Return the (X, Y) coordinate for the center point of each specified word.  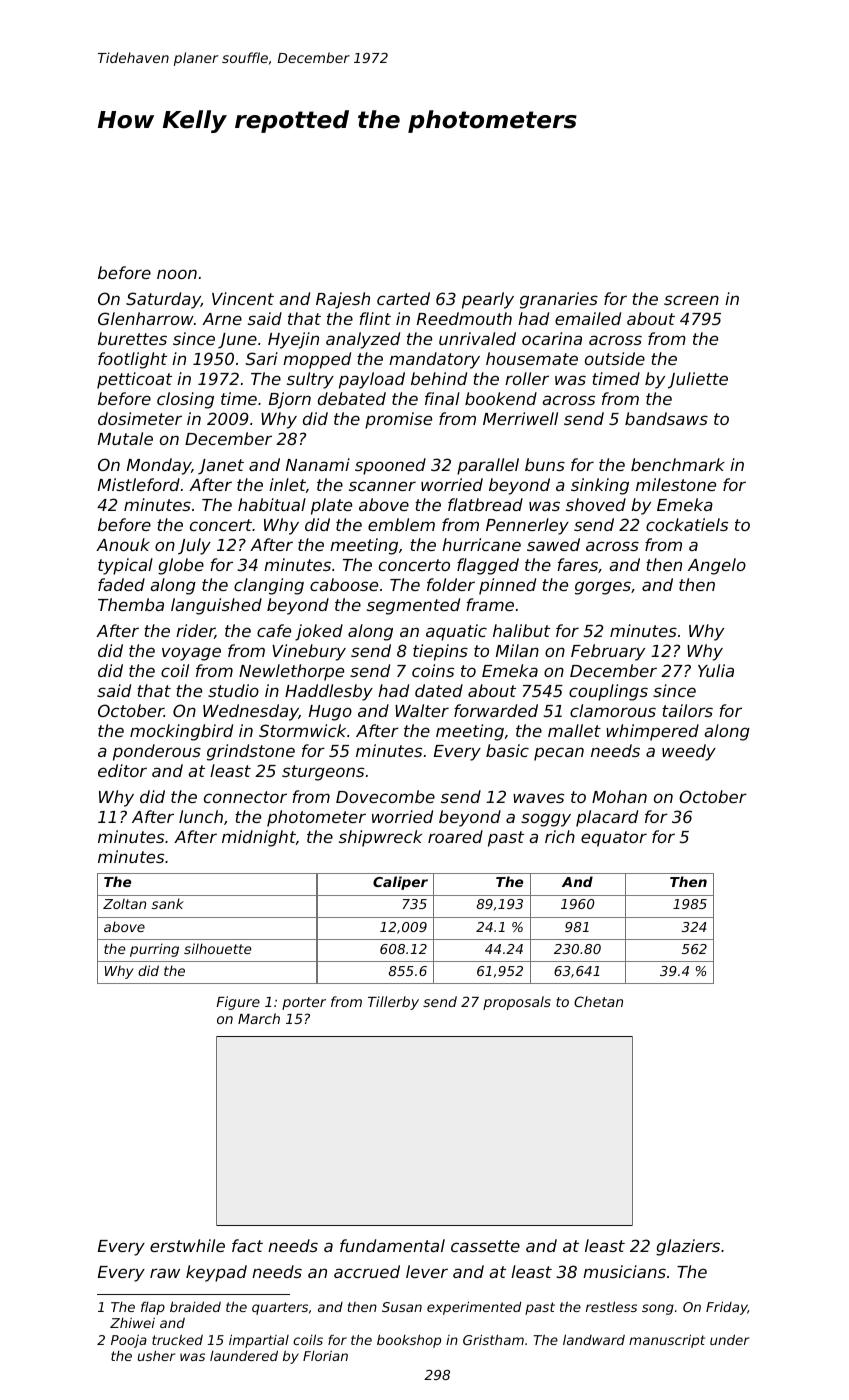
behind (439, 378)
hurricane (481, 544)
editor (122, 770)
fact (247, 1245)
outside (615, 358)
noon (177, 274)
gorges (603, 588)
